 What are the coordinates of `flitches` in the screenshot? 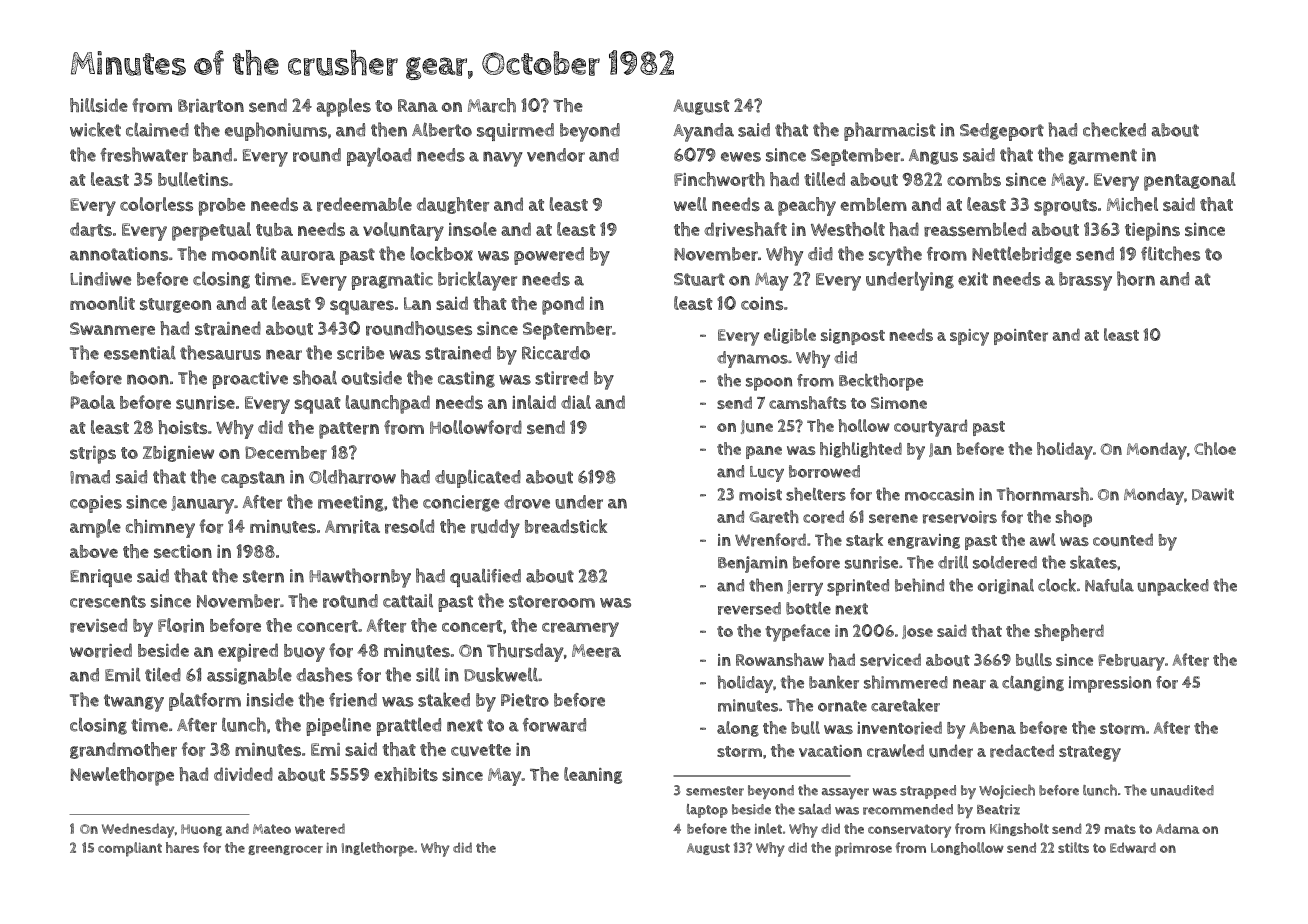 It's located at (1170, 253).
